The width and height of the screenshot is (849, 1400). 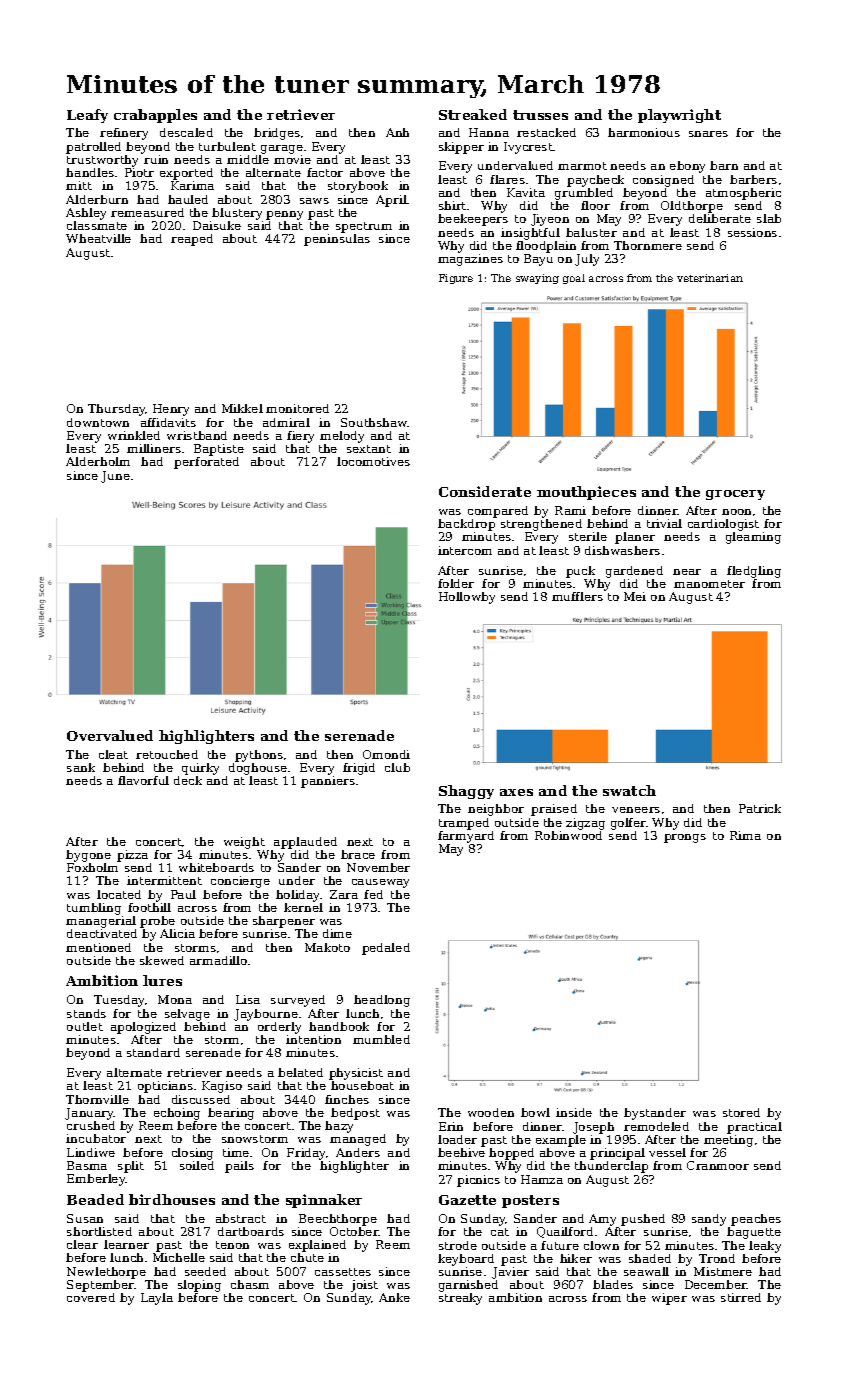 I want to click on Streaked, so click(x=473, y=114).
